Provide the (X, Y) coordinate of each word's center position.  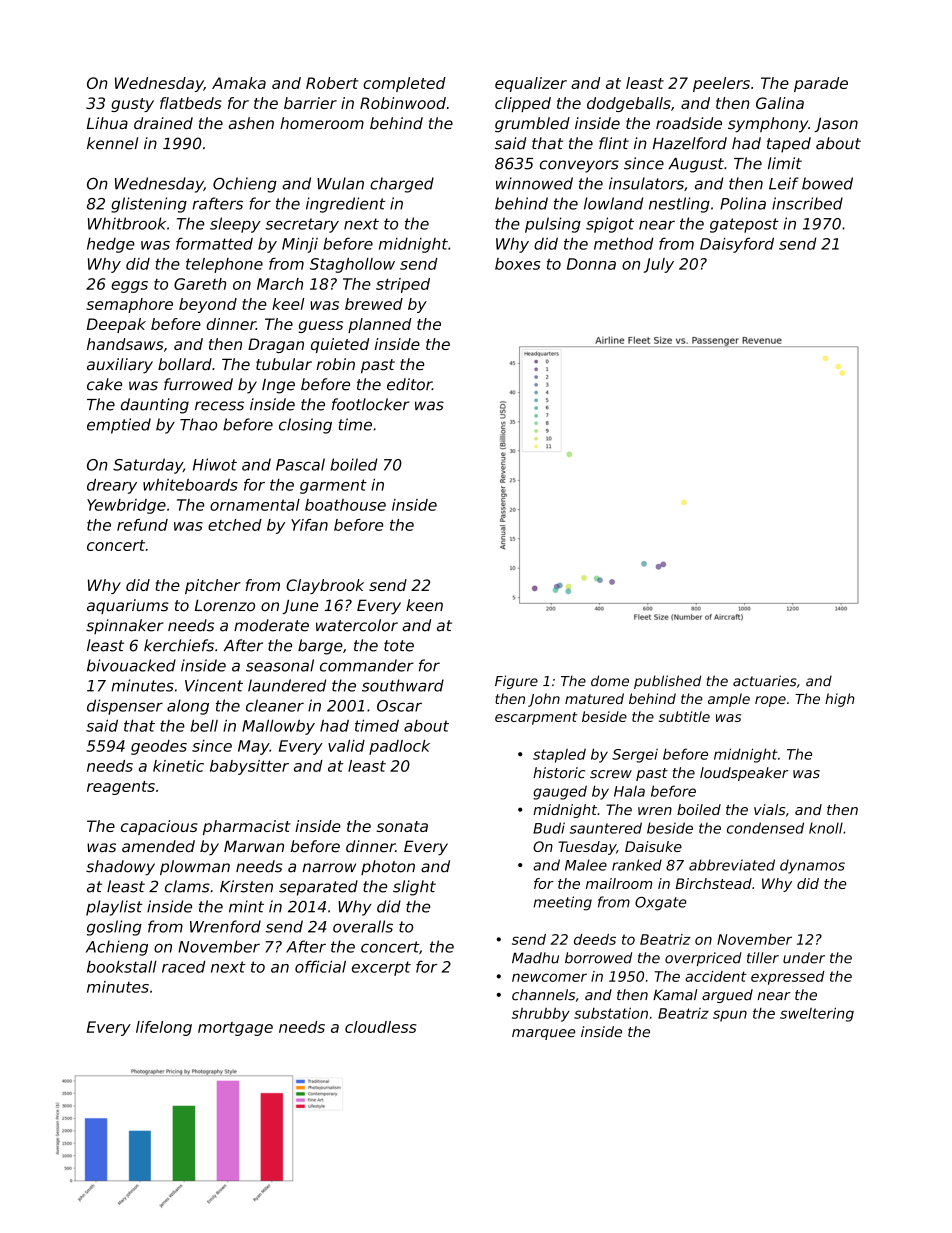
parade (821, 84)
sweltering (817, 1014)
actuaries (765, 681)
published (667, 682)
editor (409, 384)
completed (404, 84)
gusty (132, 105)
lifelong (164, 1028)
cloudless (380, 1027)
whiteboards (190, 484)
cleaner (275, 705)
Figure (516, 682)
